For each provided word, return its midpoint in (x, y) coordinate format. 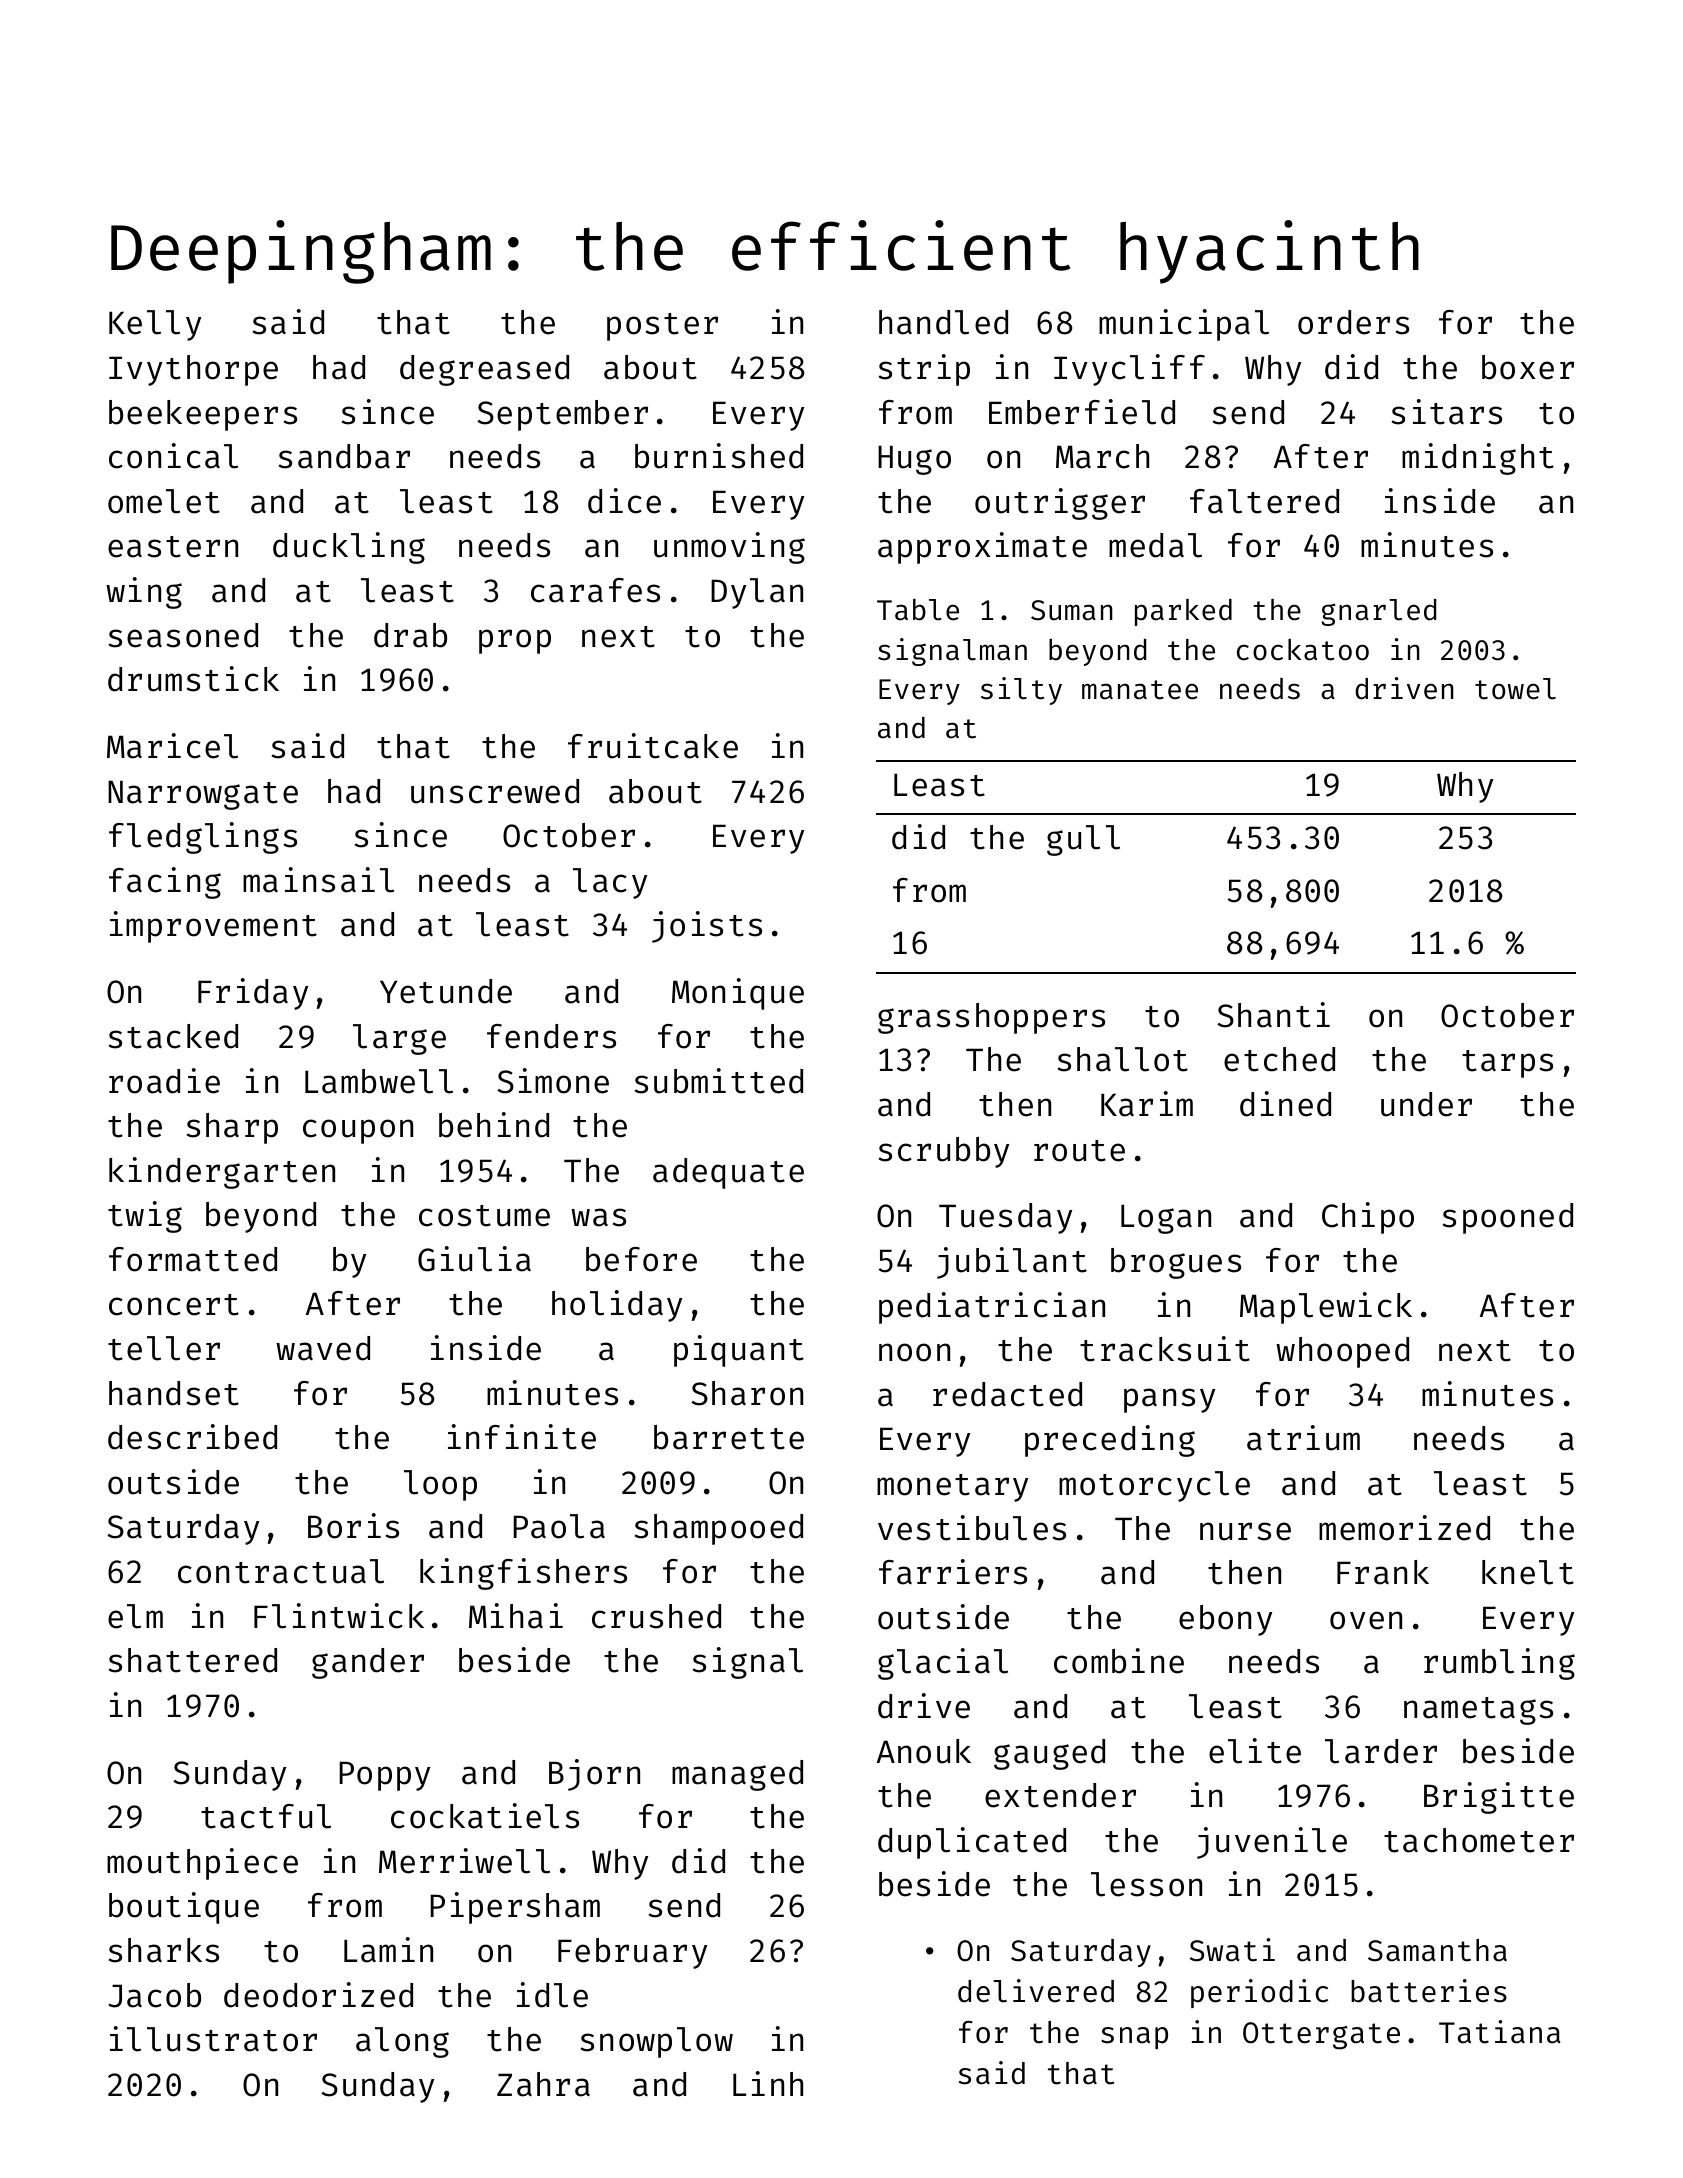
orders (1353, 322)
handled (943, 322)
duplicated (972, 1843)
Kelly (155, 325)
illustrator (213, 2039)
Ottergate (1321, 2036)
